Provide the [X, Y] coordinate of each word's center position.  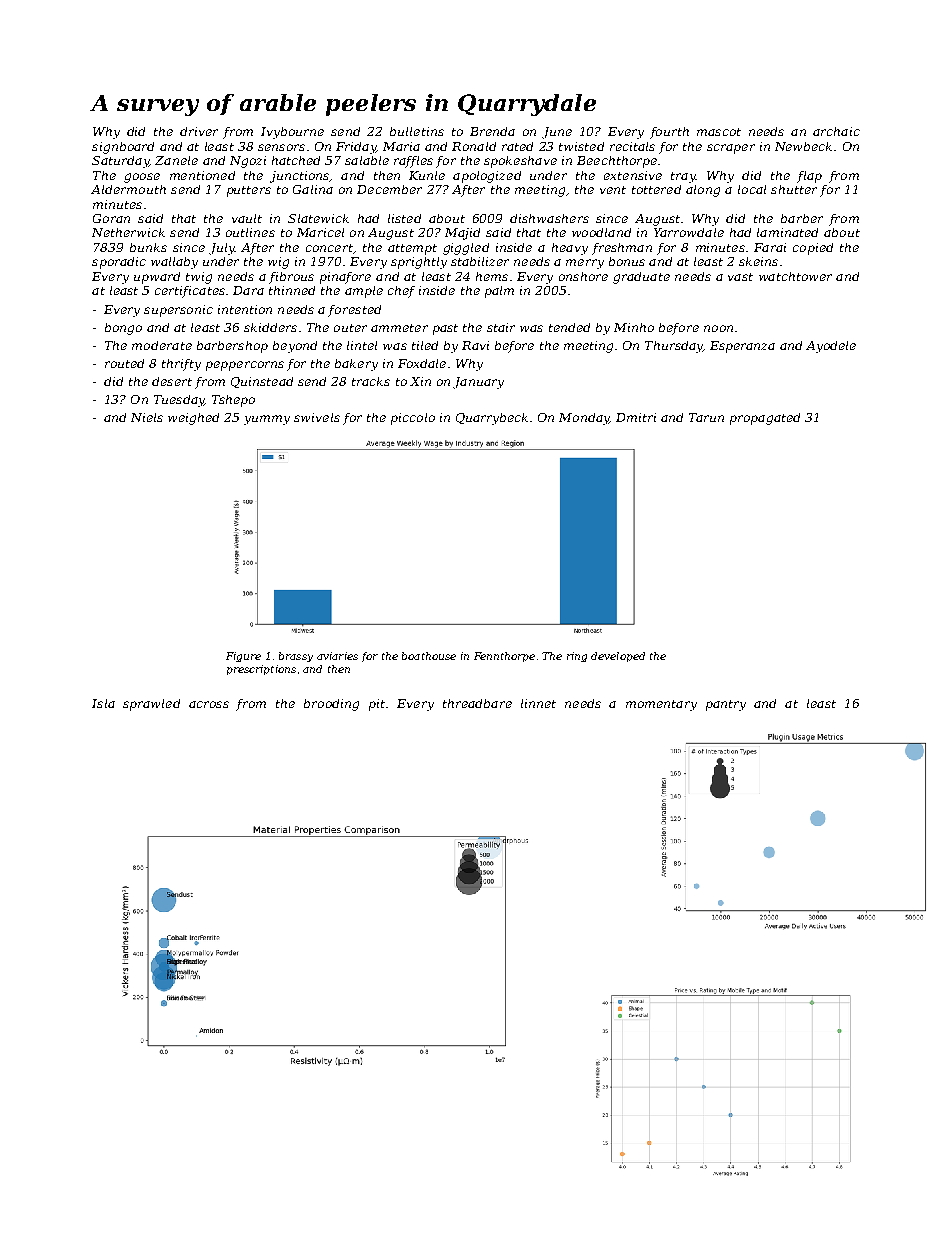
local [752, 189]
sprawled [151, 705]
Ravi [475, 345]
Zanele [176, 160]
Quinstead [262, 382]
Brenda [492, 131]
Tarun [706, 417]
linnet [538, 703]
